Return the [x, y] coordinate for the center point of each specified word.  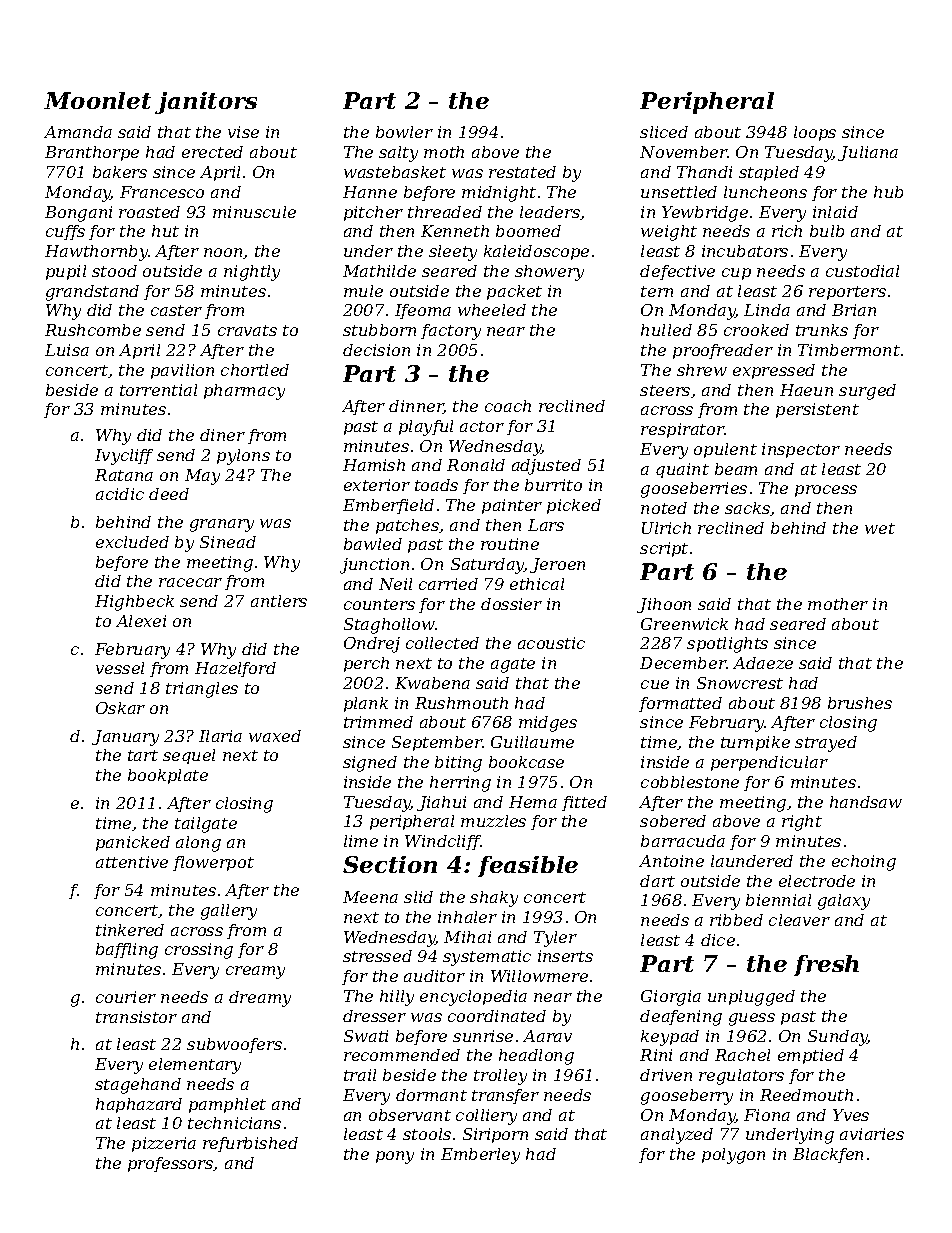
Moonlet [97, 100]
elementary [195, 1066]
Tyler [555, 939]
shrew [702, 370]
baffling [127, 951]
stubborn [379, 330]
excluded [132, 542]
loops [815, 133]
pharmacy [244, 392]
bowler [404, 132]
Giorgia [671, 998]
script [664, 549]
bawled [373, 544]
